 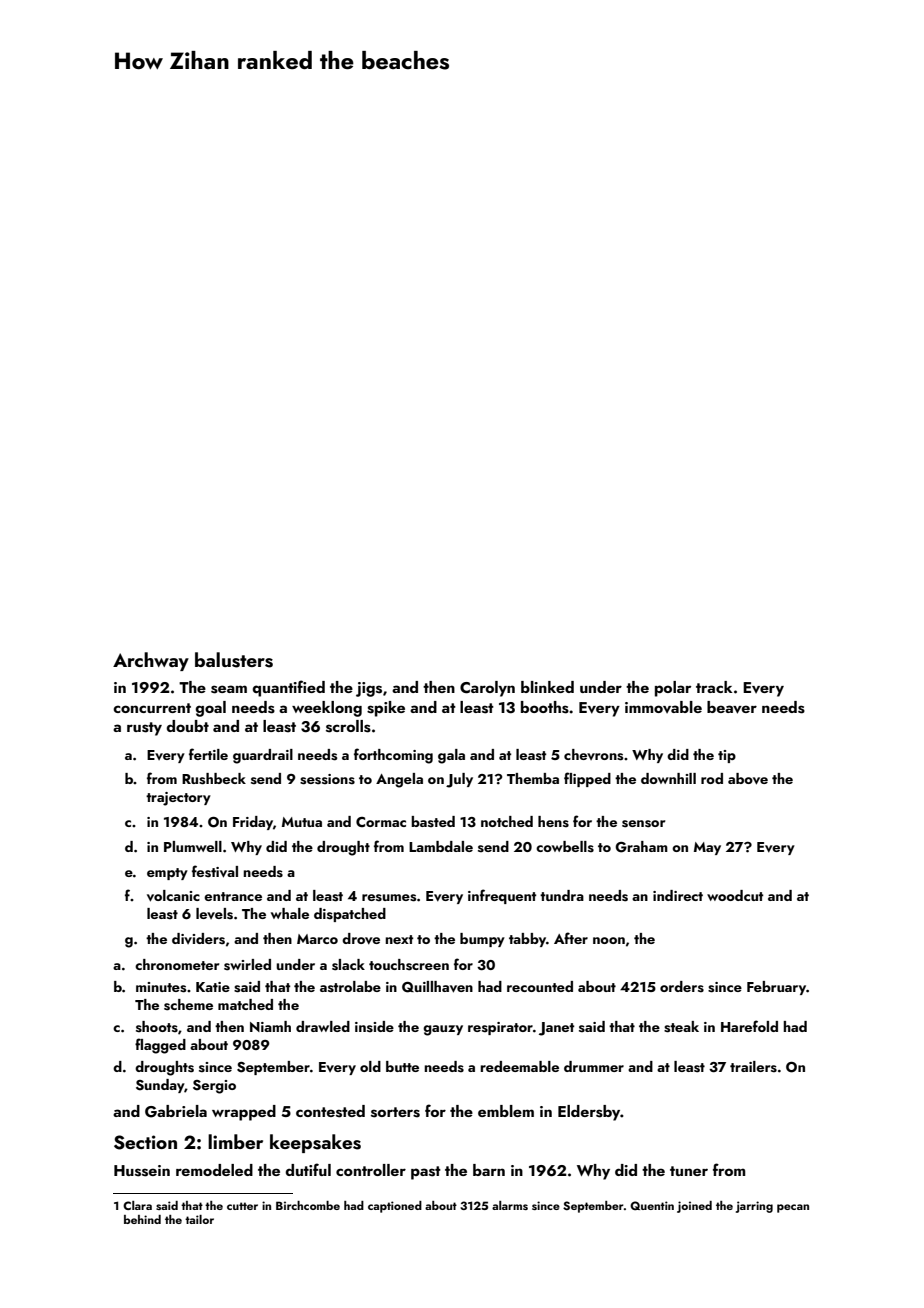 I want to click on beaver, so click(x=732, y=707).
